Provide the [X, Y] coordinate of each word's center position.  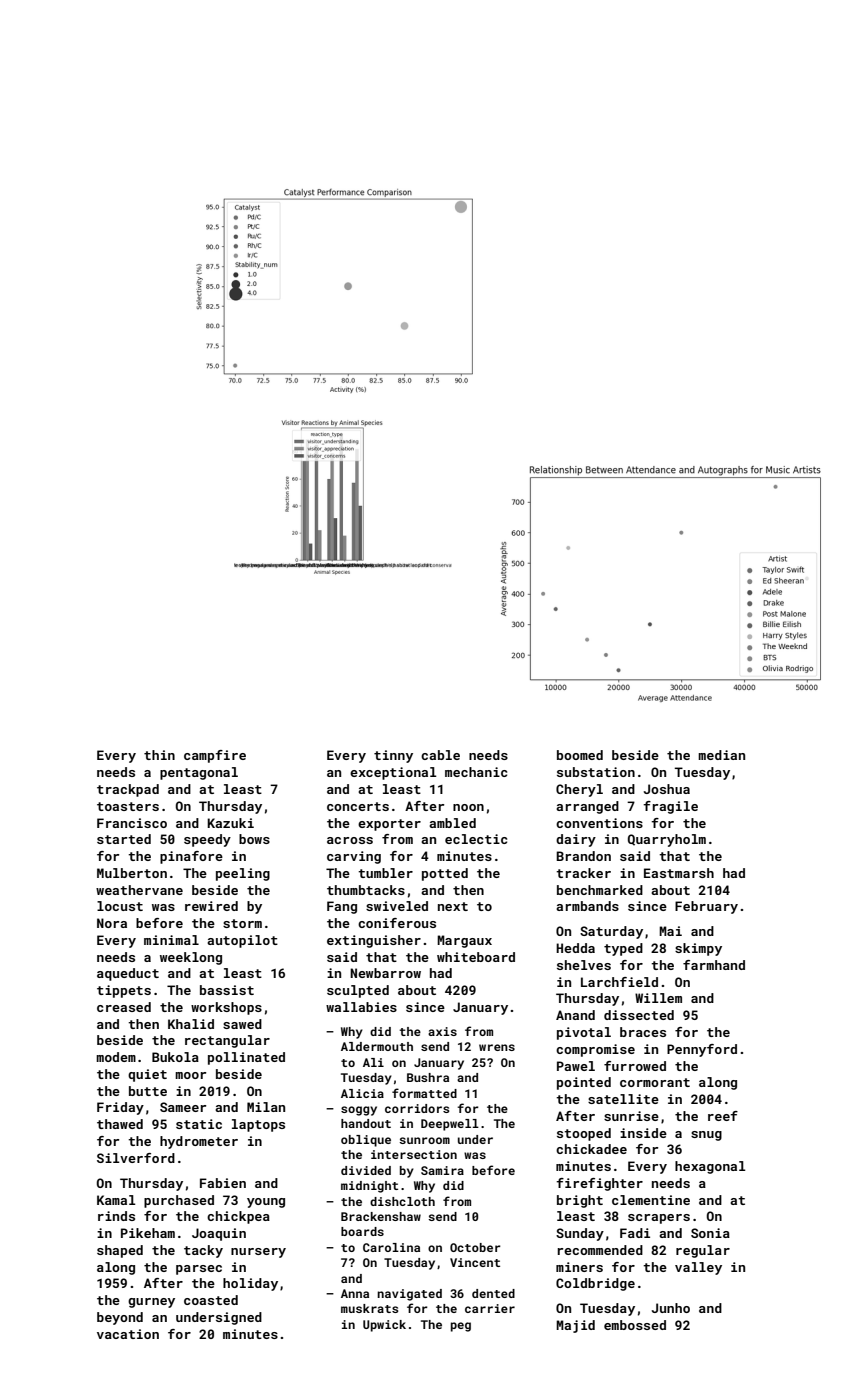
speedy [207, 840]
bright [580, 1201]
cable [440, 755]
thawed [120, 1124]
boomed [580, 755]
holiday [250, 1284]
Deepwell [450, 1125]
